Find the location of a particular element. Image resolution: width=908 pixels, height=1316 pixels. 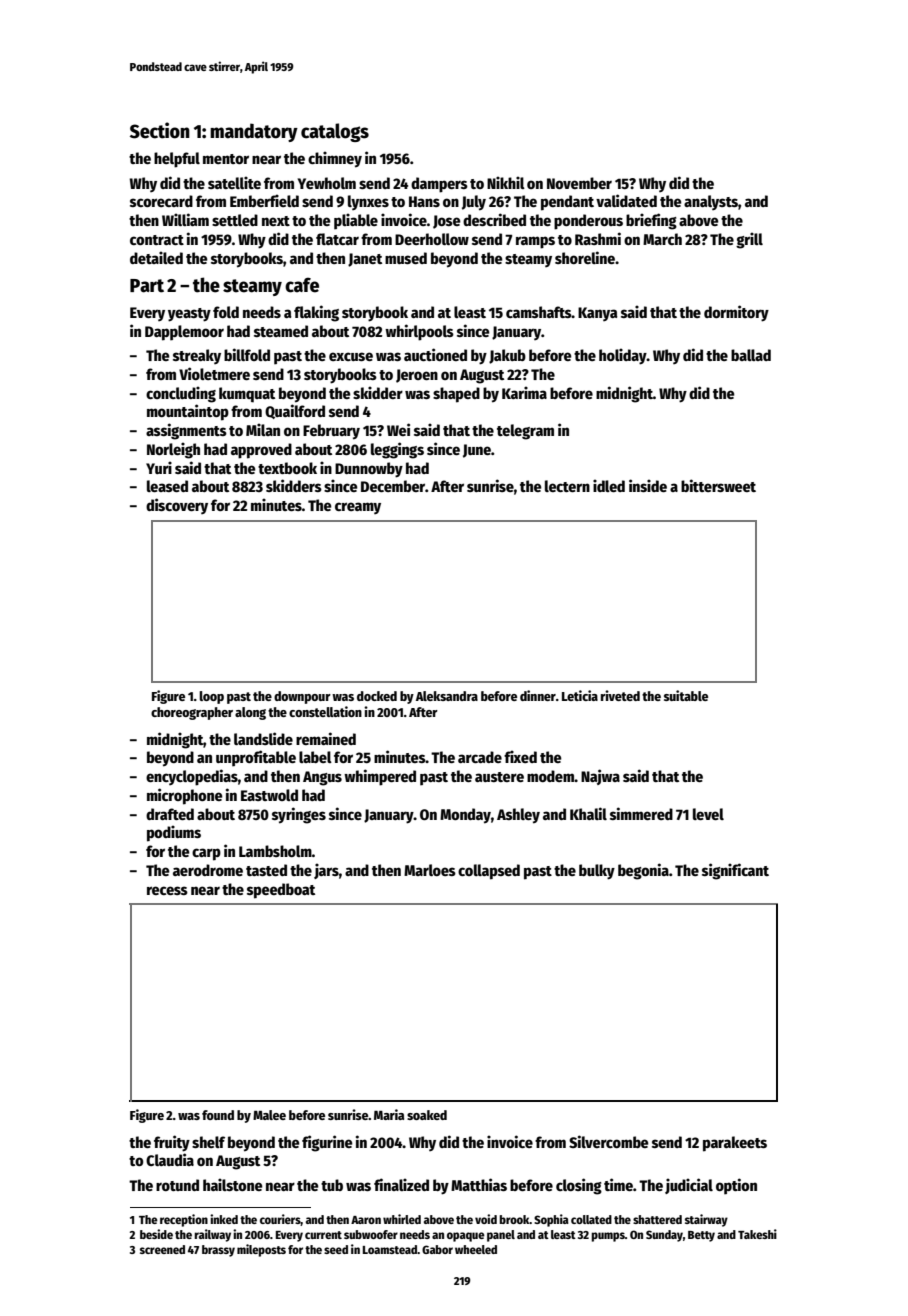

catalogs is located at coordinates (335, 132).
